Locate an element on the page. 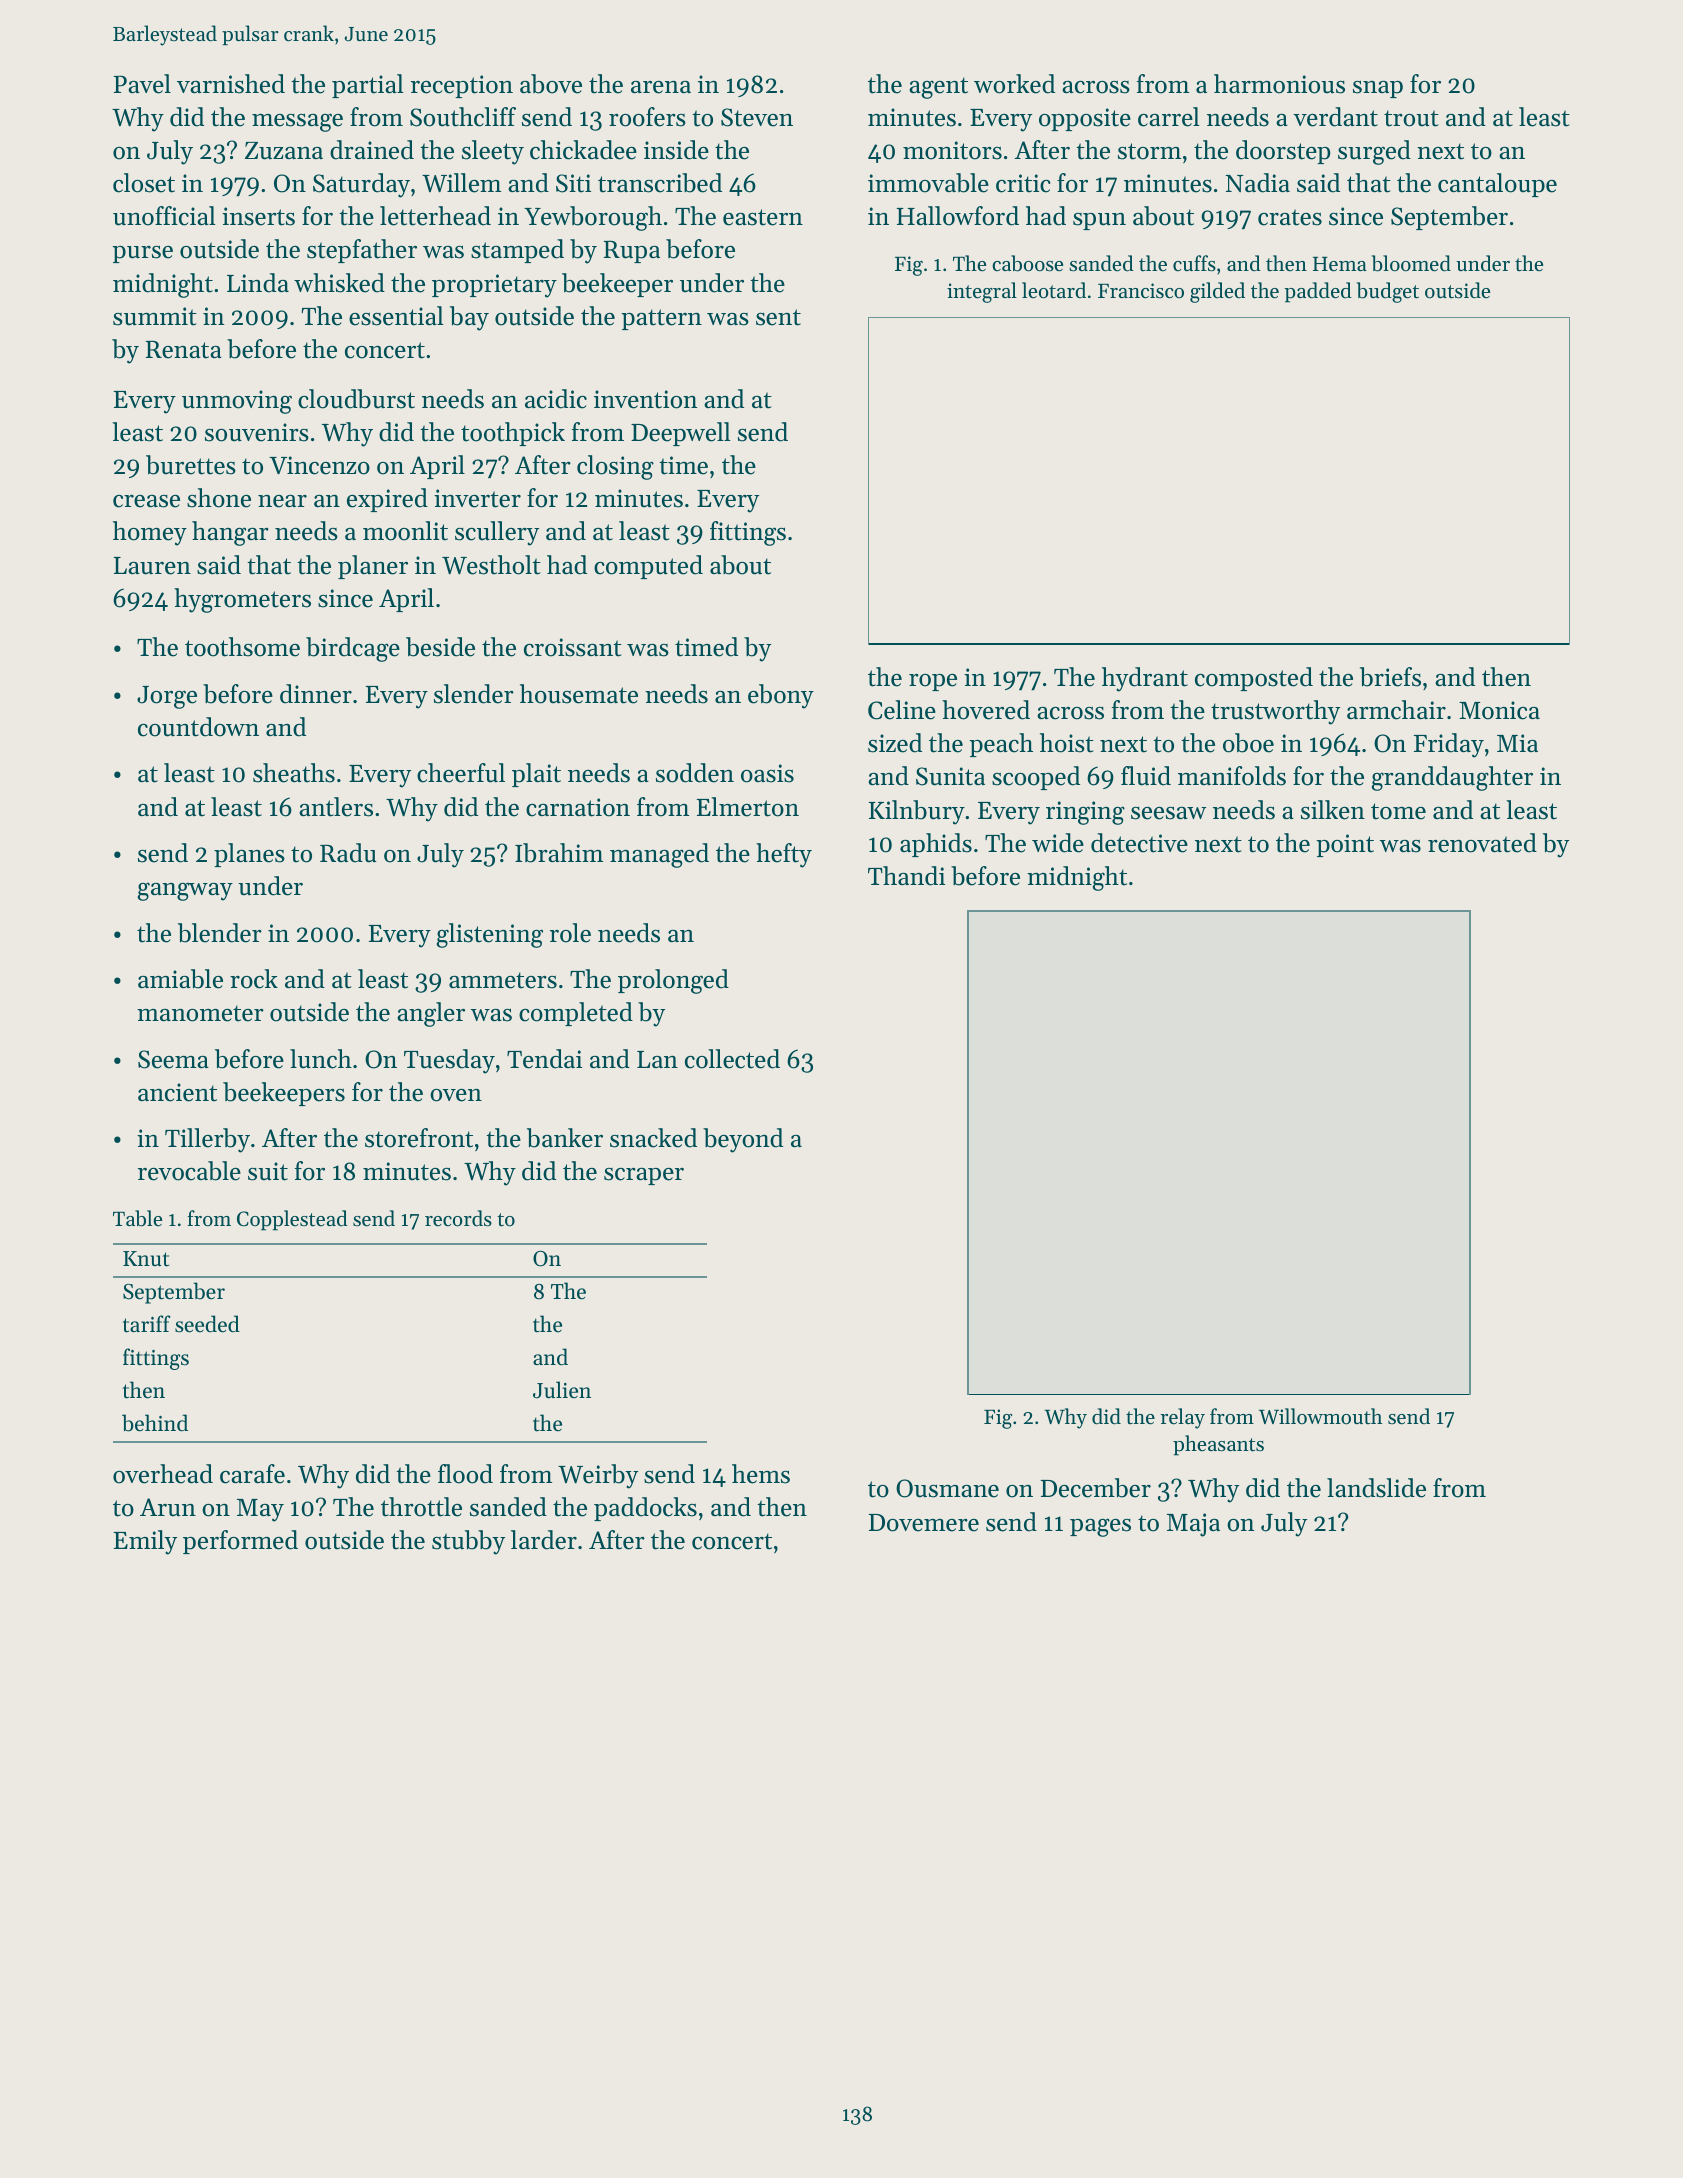 The height and width of the document is (2178, 1683). cantaloupe is located at coordinates (1497, 185).
